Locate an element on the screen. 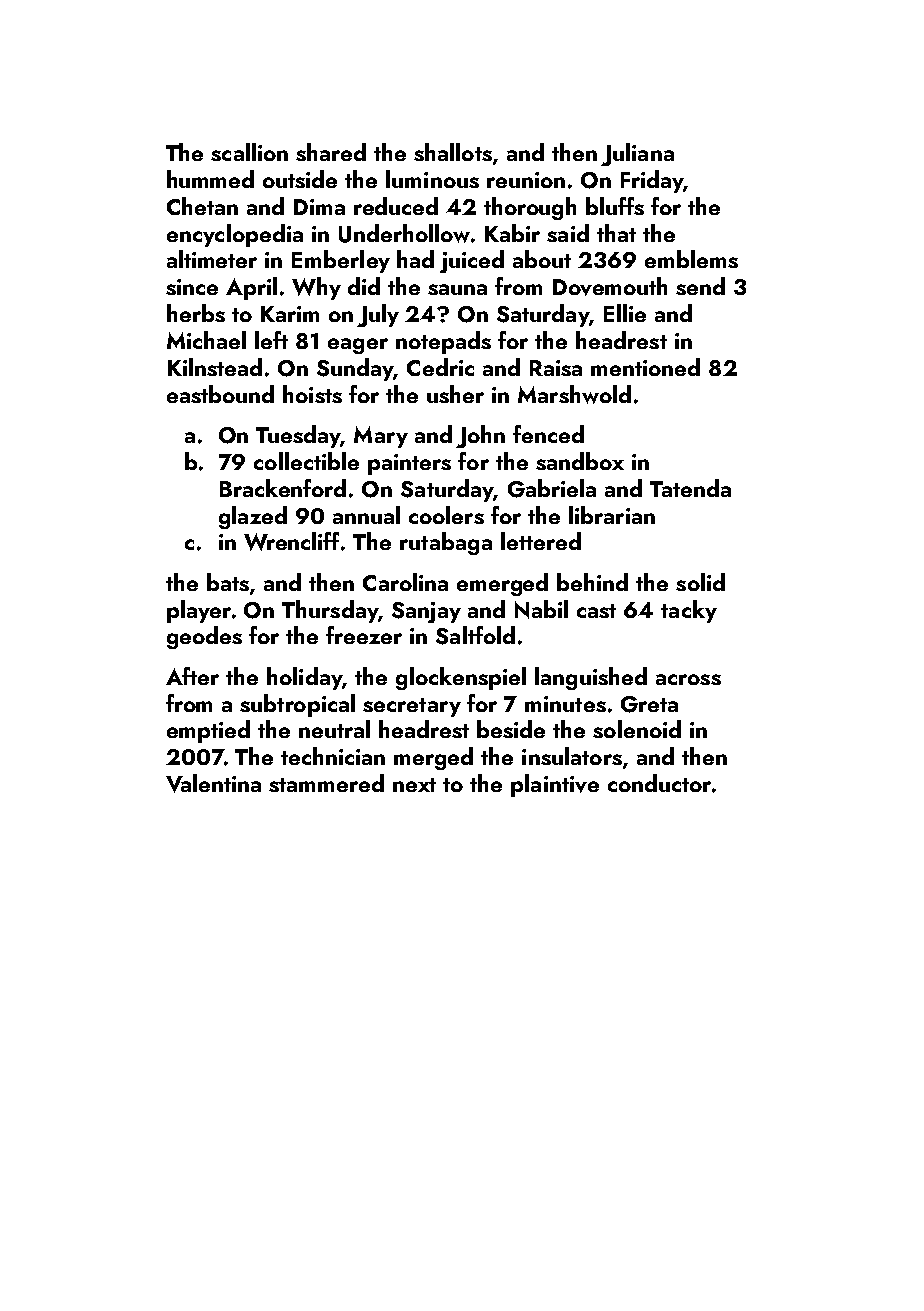 The image size is (924, 1311). holiday is located at coordinates (304, 678).
